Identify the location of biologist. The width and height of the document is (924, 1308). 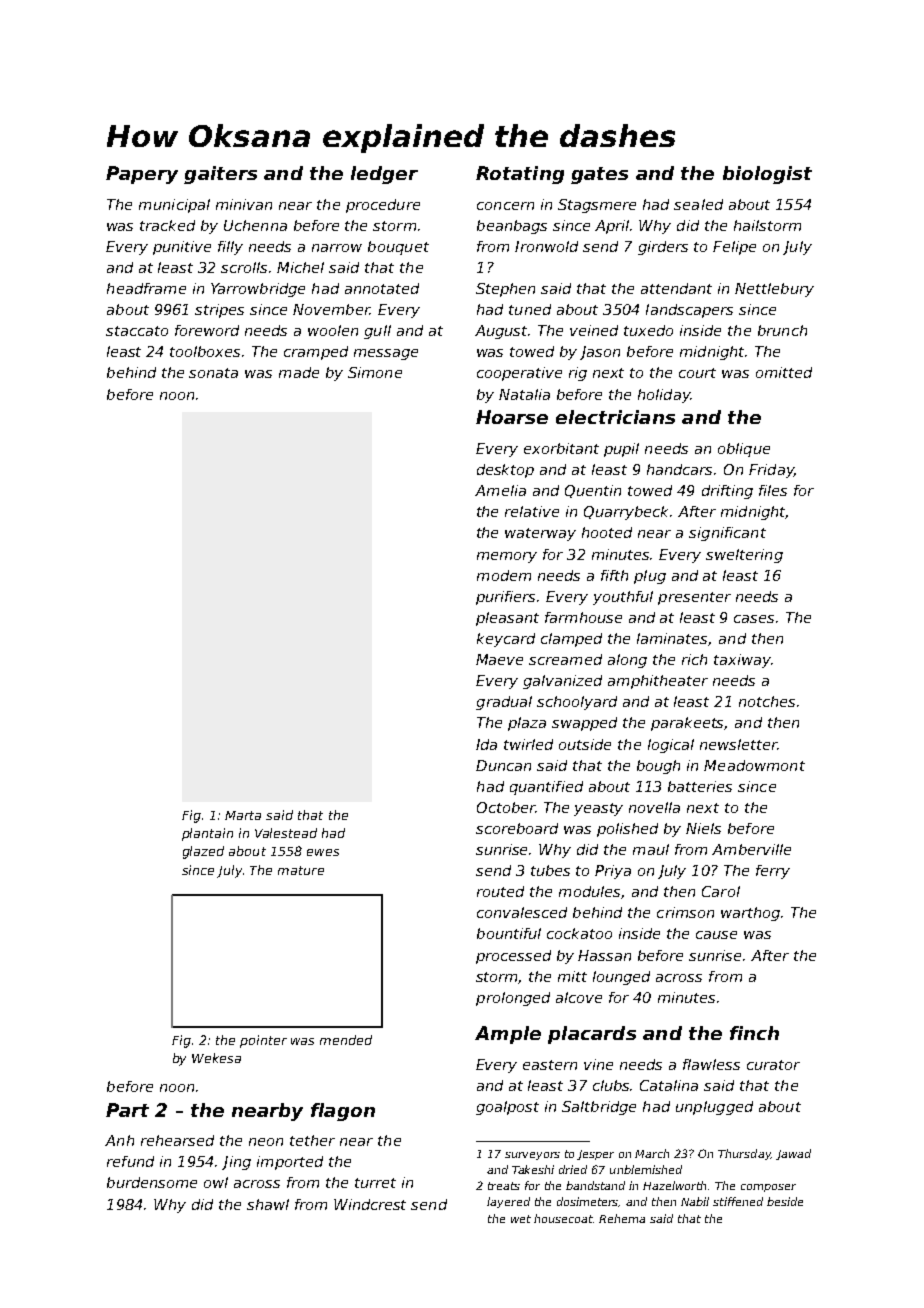
(767, 175).
